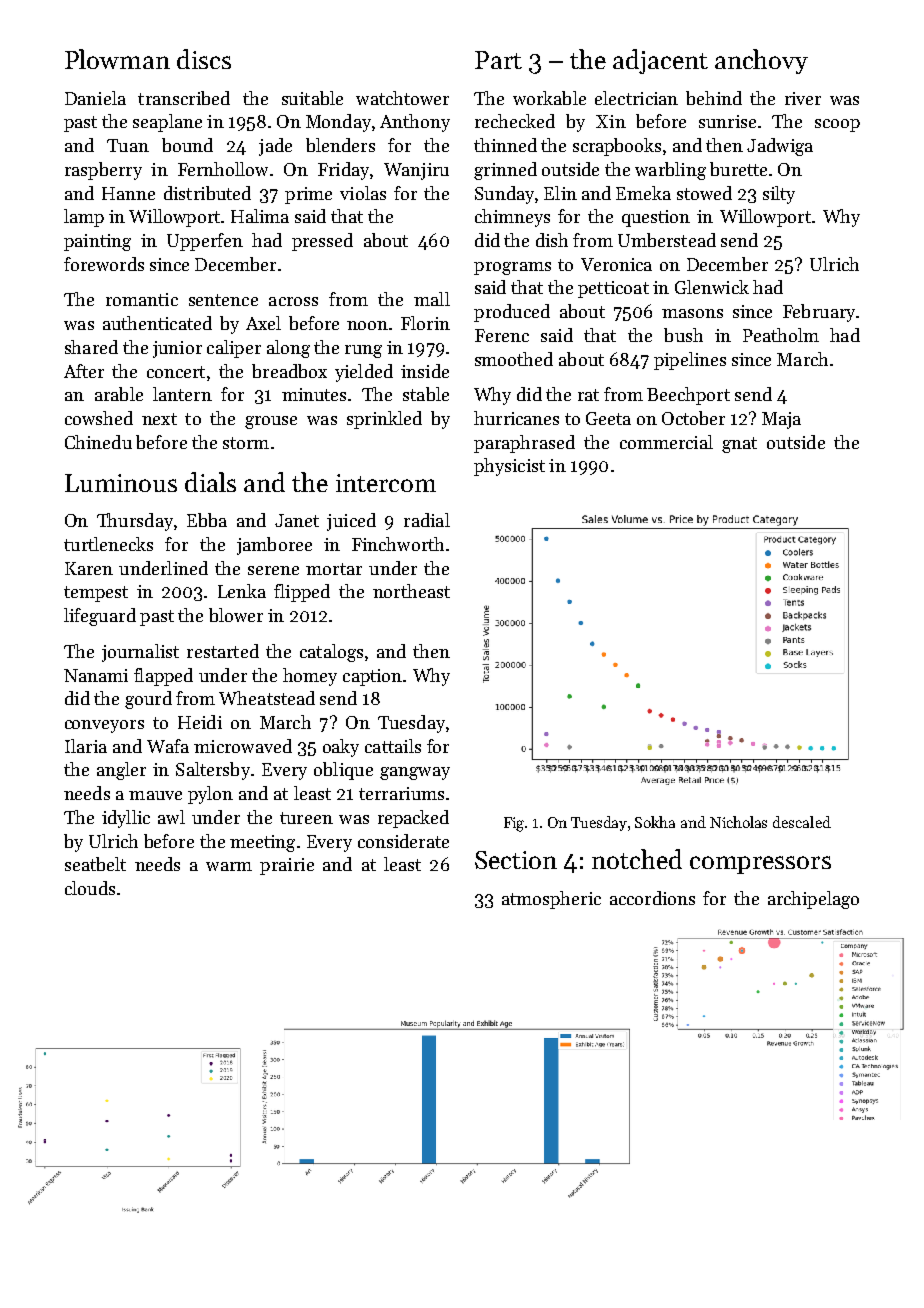  Describe the element at coordinates (761, 61) in the image. I see `anchovy` at that location.
